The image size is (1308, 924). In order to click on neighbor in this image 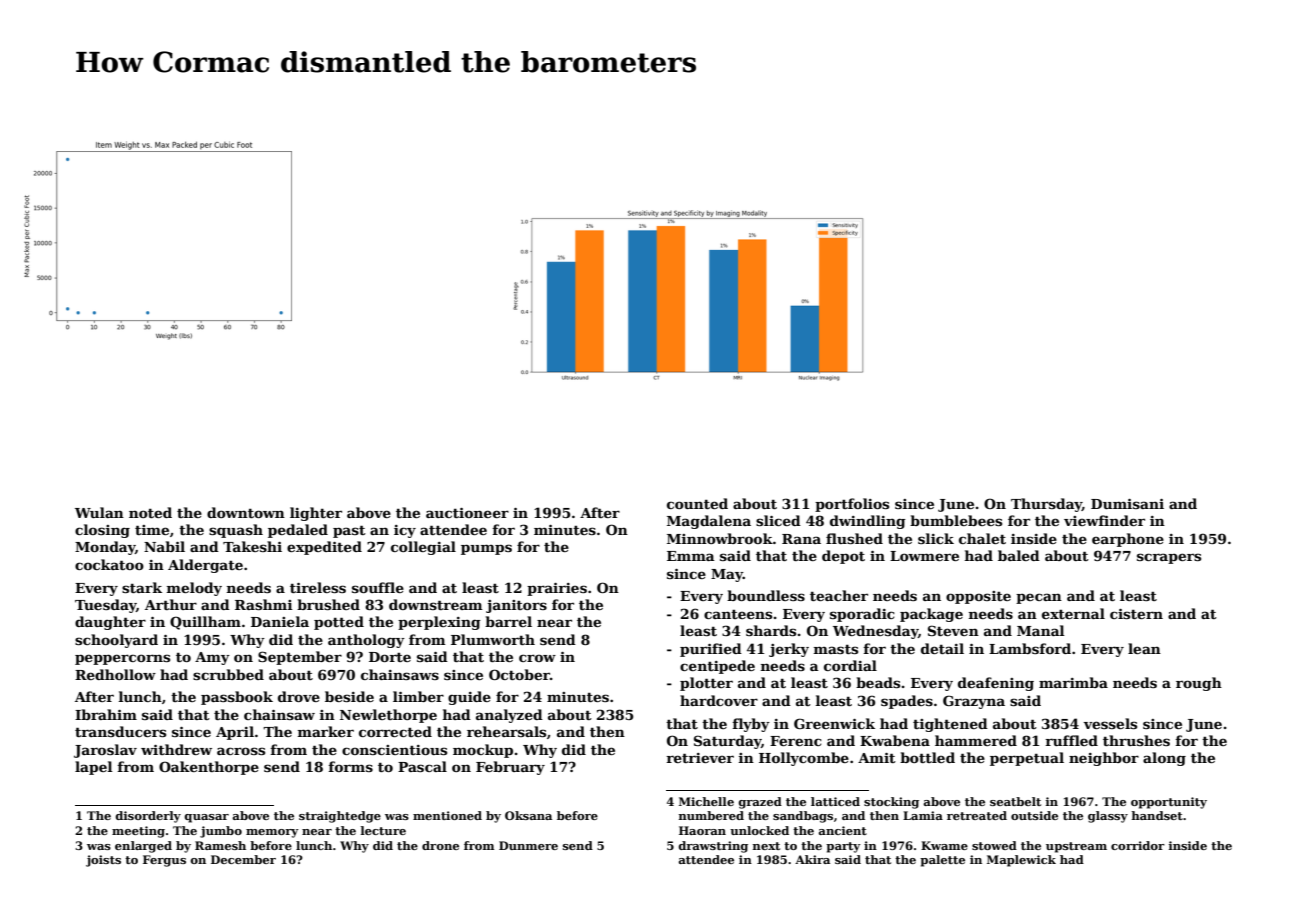, I will do `click(1104, 759)`.
